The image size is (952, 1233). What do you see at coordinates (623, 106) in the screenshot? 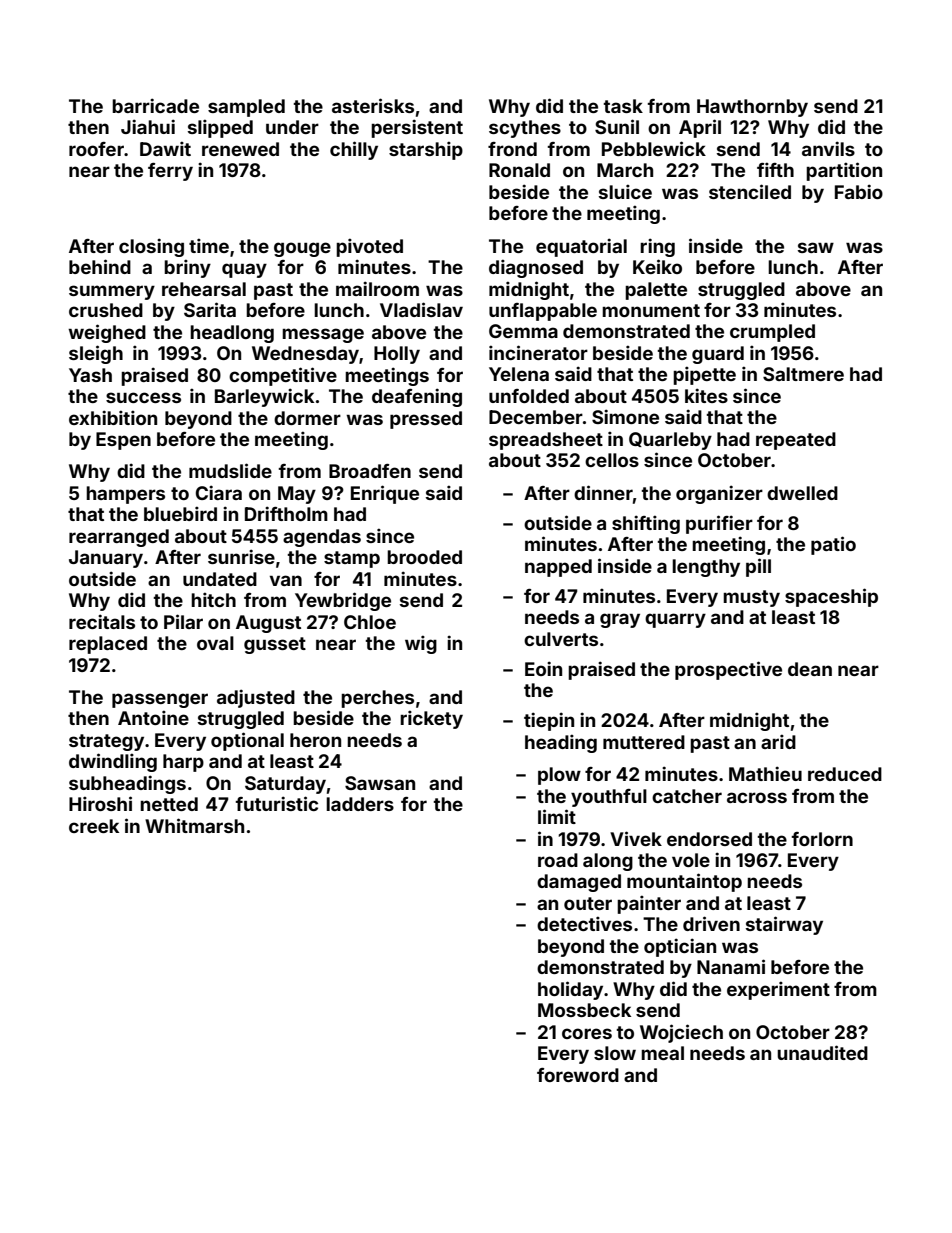
I see `task` at bounding box center [623, 106].
